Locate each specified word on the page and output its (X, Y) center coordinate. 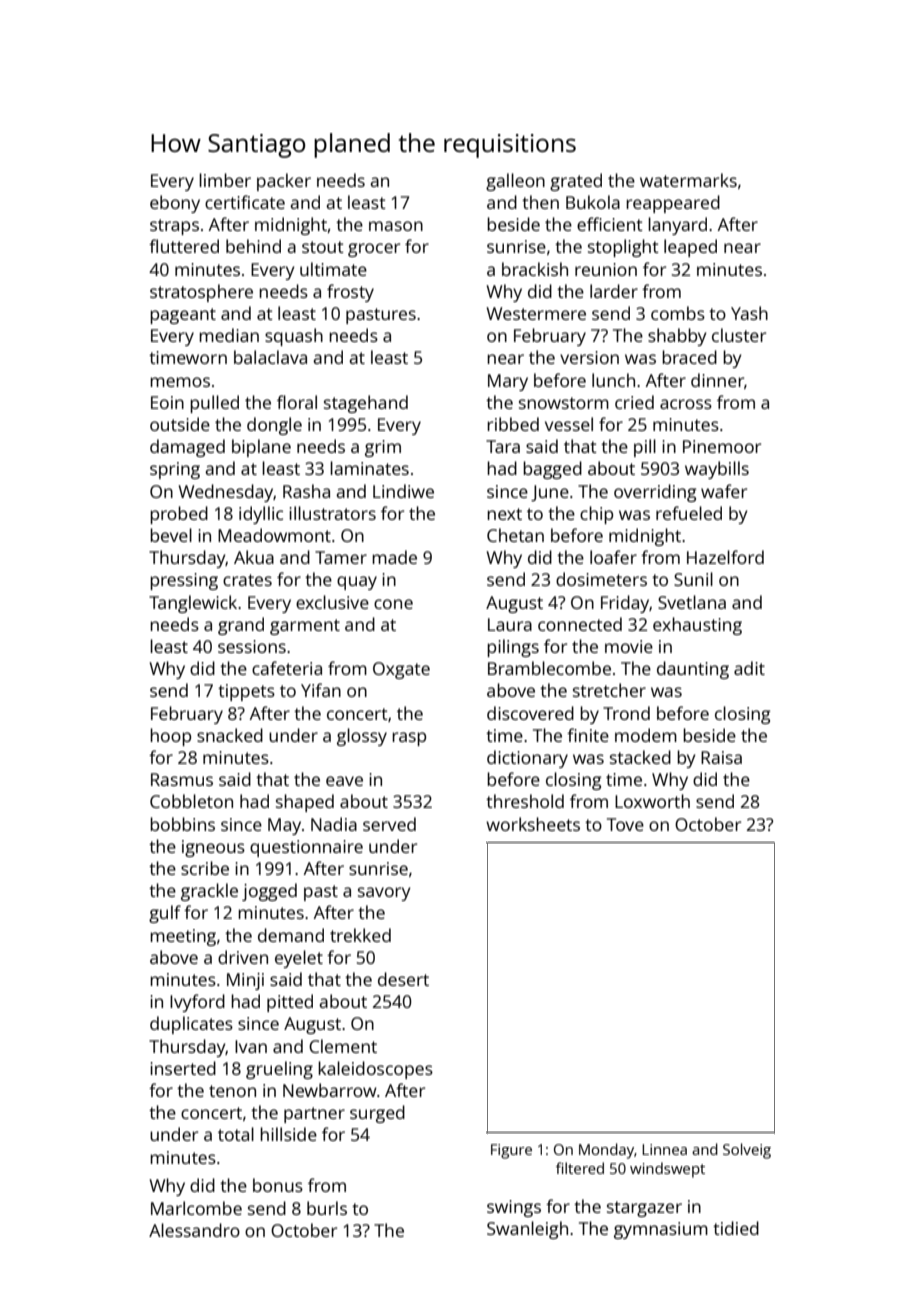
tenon (232, 1091)
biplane (261, 448)
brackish (535, 269)
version (589, 357)
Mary (508, 382)
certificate (245, 202)
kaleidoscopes (375, 1070)
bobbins (182, 824)
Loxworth (652, 801)
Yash (749, 313)
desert (403, 979)
